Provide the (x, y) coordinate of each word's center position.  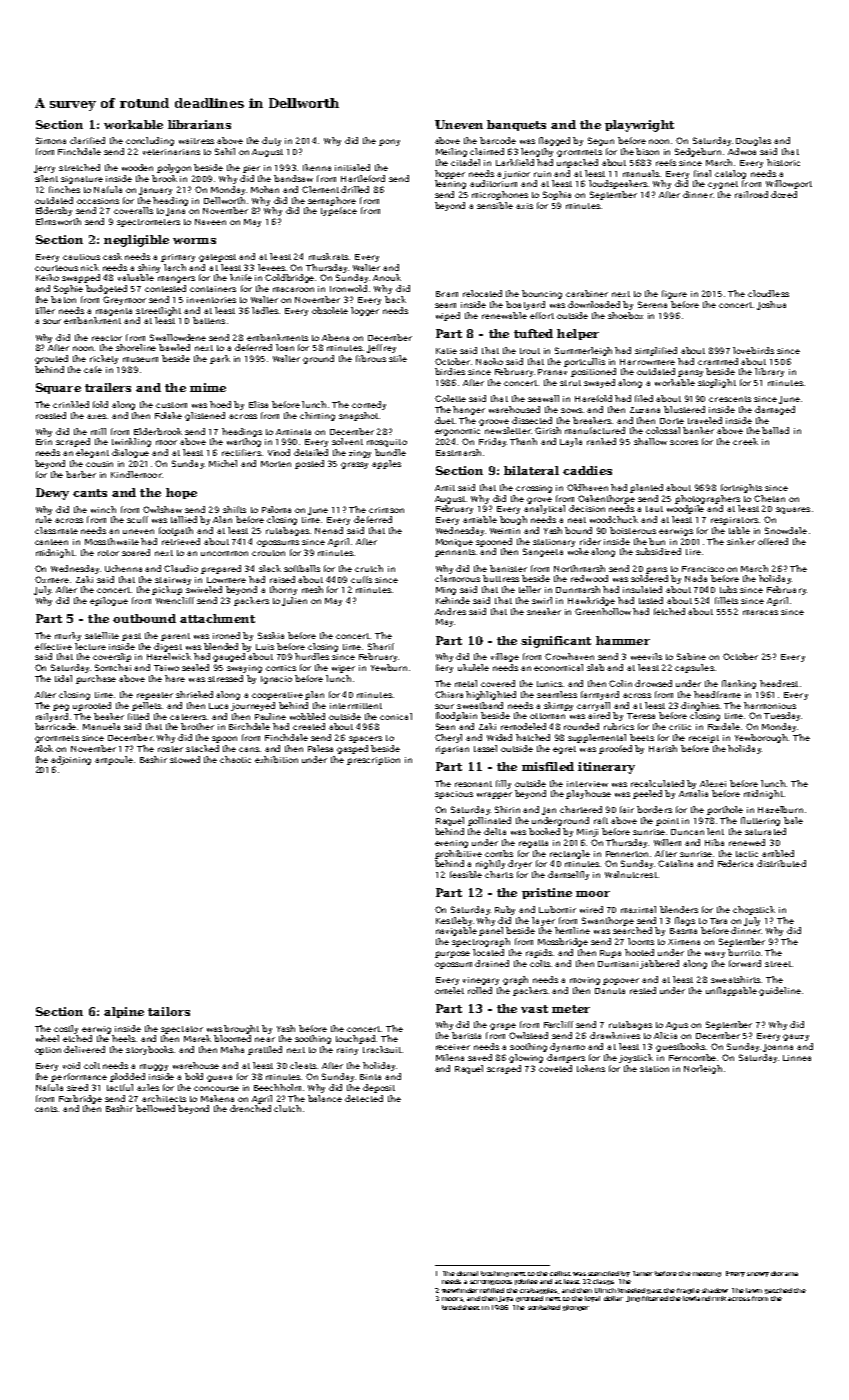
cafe (93, 369)
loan (285, 347)
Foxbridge (80, 1099)
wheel (47, 1038)
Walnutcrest (631, 874)
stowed (185, 759)
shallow (650, 441)
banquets (516, 125)
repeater (155, 696)
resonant (473, 784)
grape (503, 1026)
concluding (150, 141)
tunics (549, 684)
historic (783, 162)
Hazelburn (780, 809)
